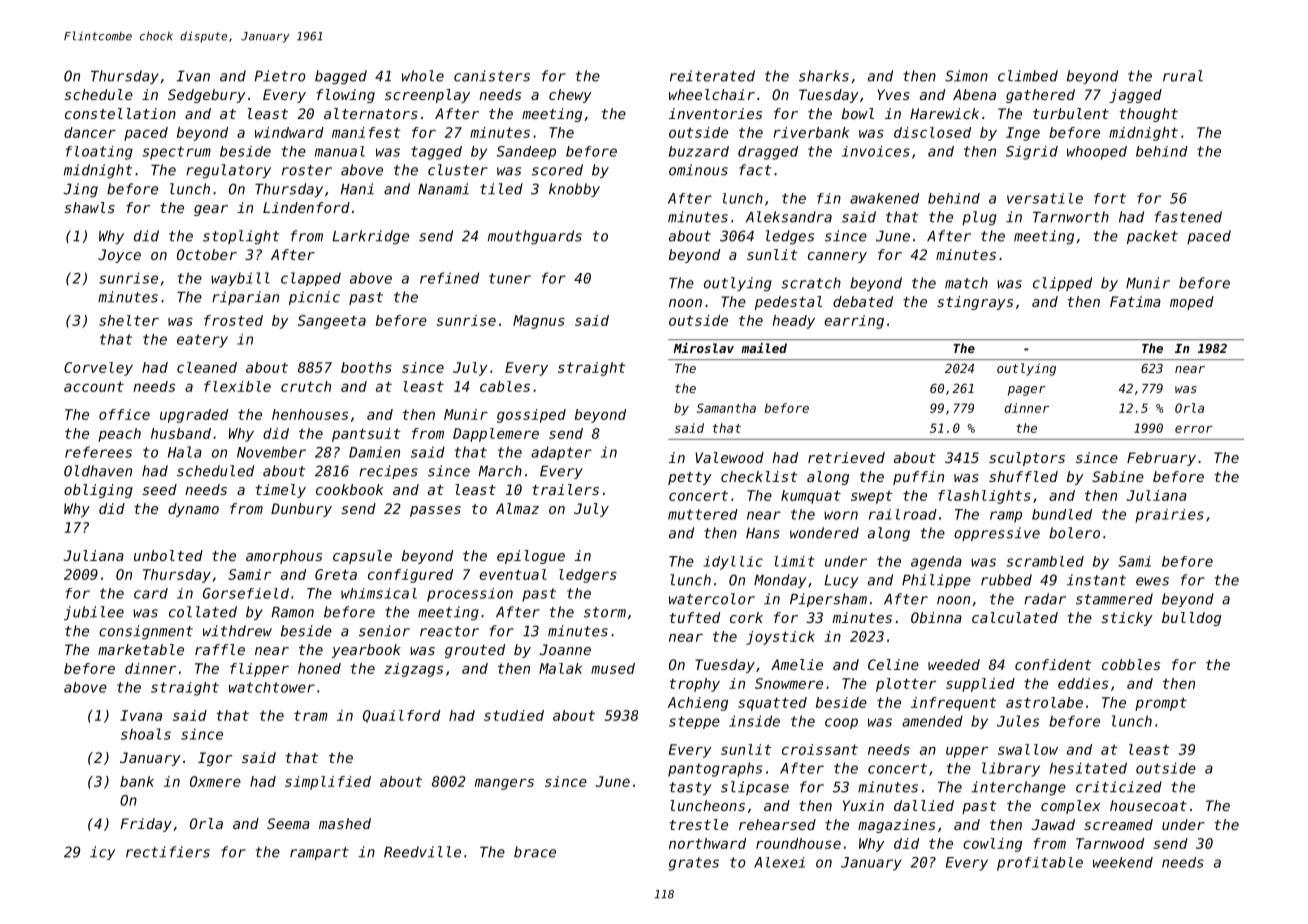 This image has height=924, width=1308. I want to click on gossiped, so click(531, 416).
